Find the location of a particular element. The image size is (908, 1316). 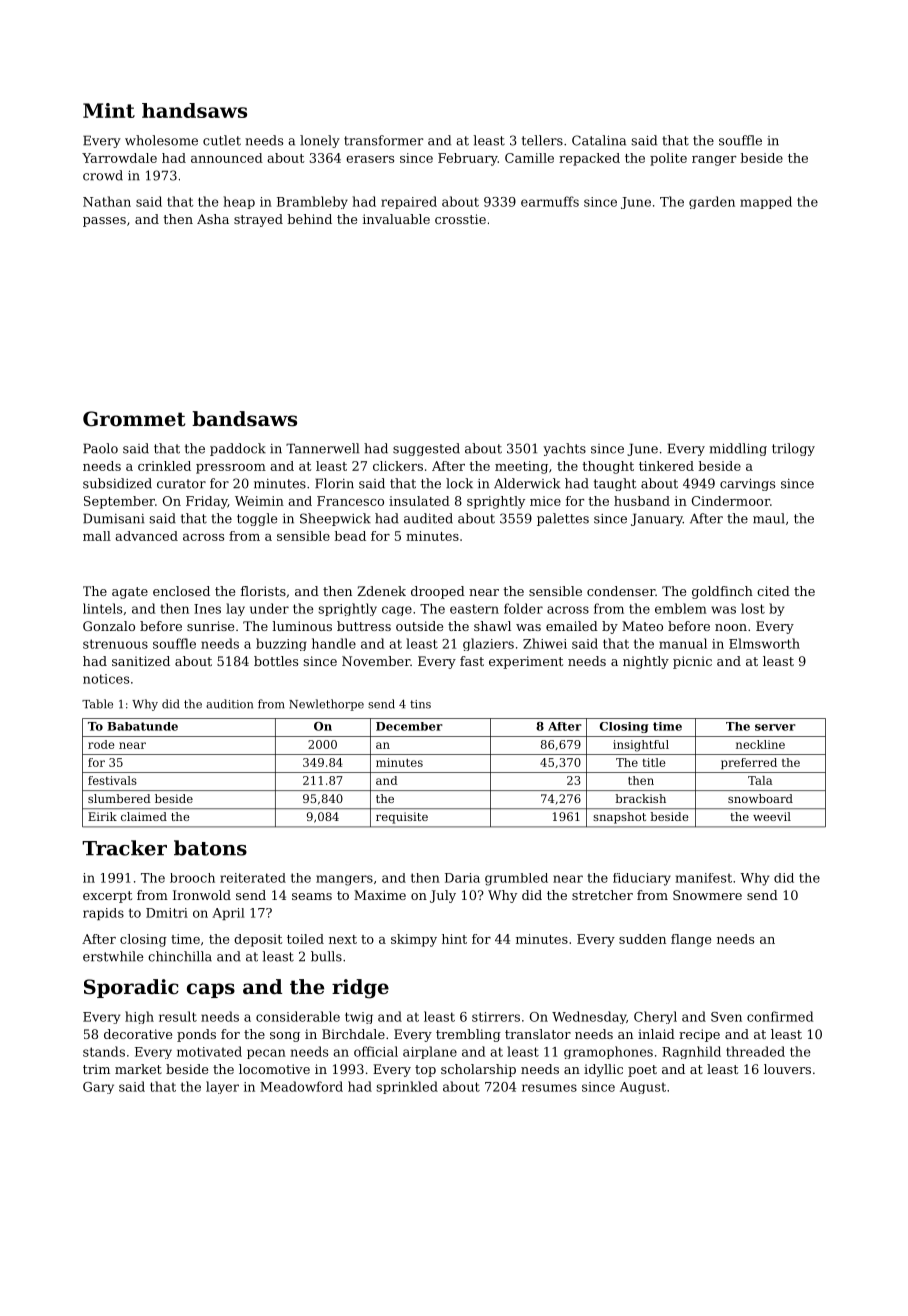

invaluable is located at coordinates (396, 219).
